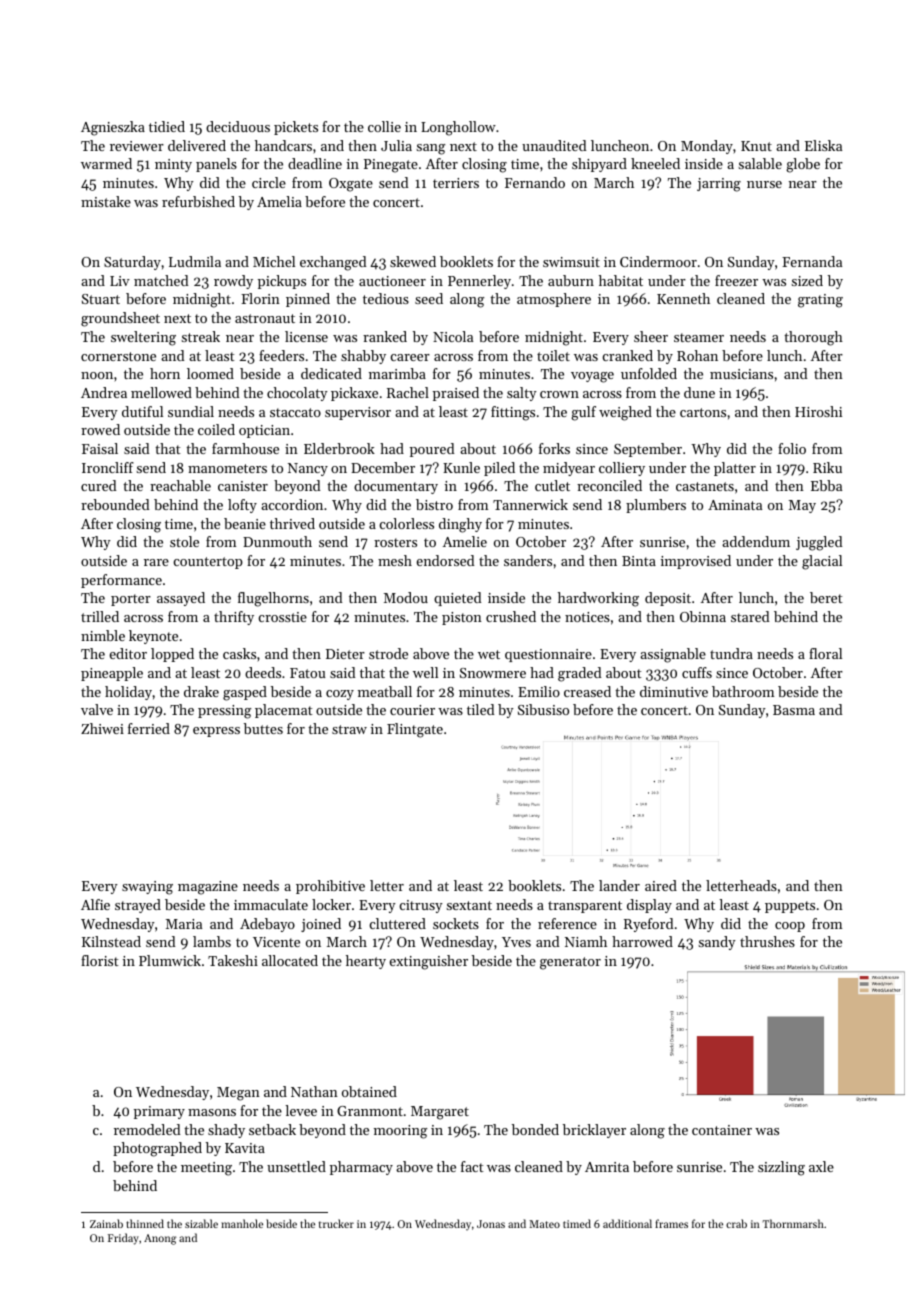 Image resolution: width=924 pixels, height=1308 pixels. What do you see at coordinates (216, 732) in the document?
I see `express` at bounding box center [216, 732].
